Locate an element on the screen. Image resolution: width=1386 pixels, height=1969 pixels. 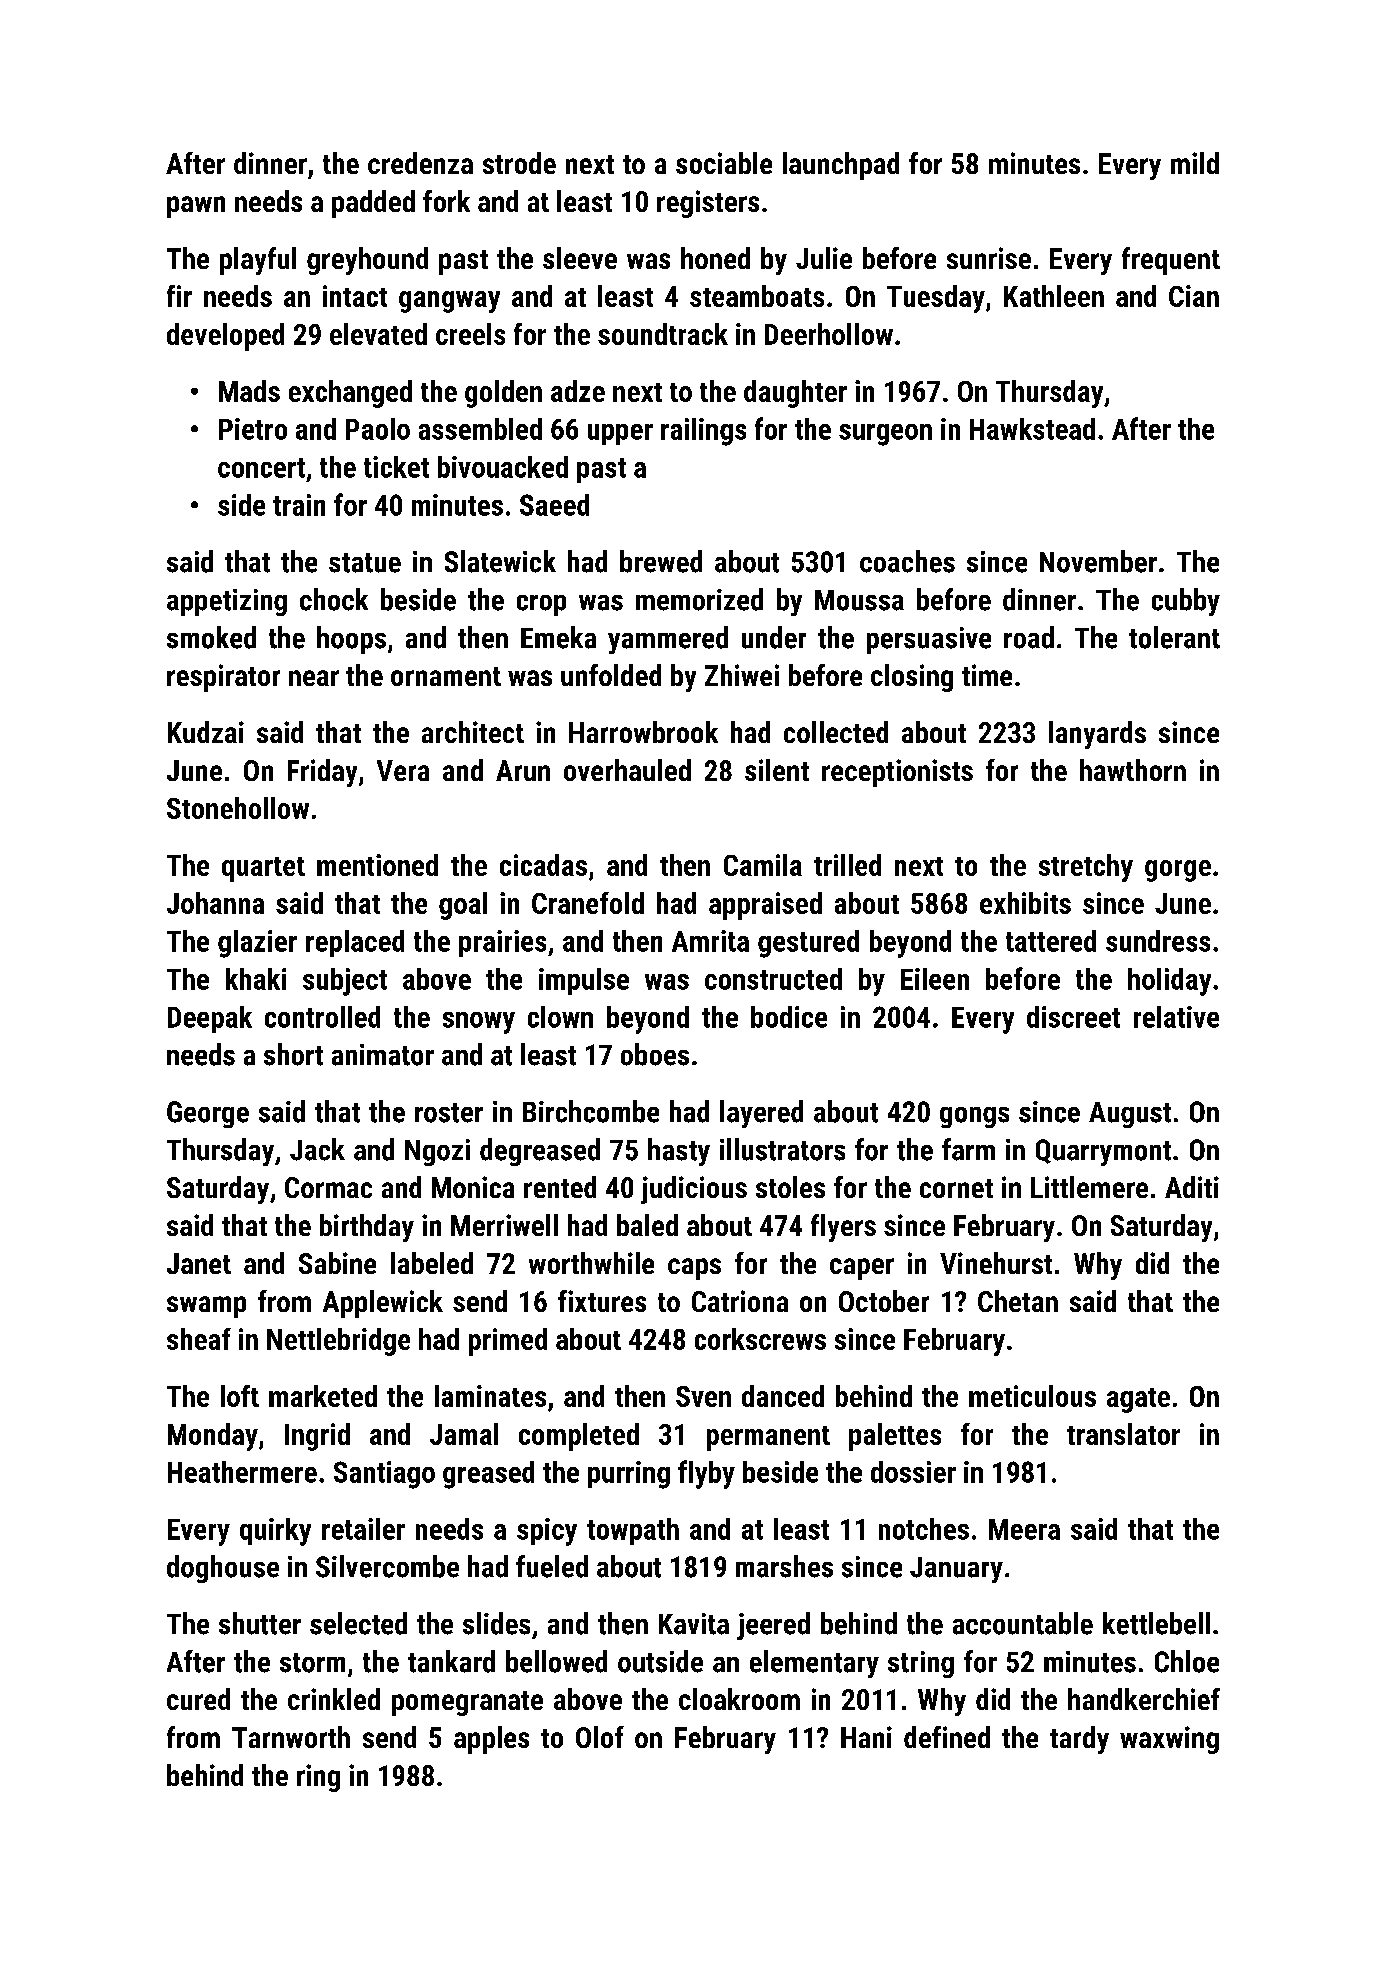
intact is located at coordinates (355, 296).
